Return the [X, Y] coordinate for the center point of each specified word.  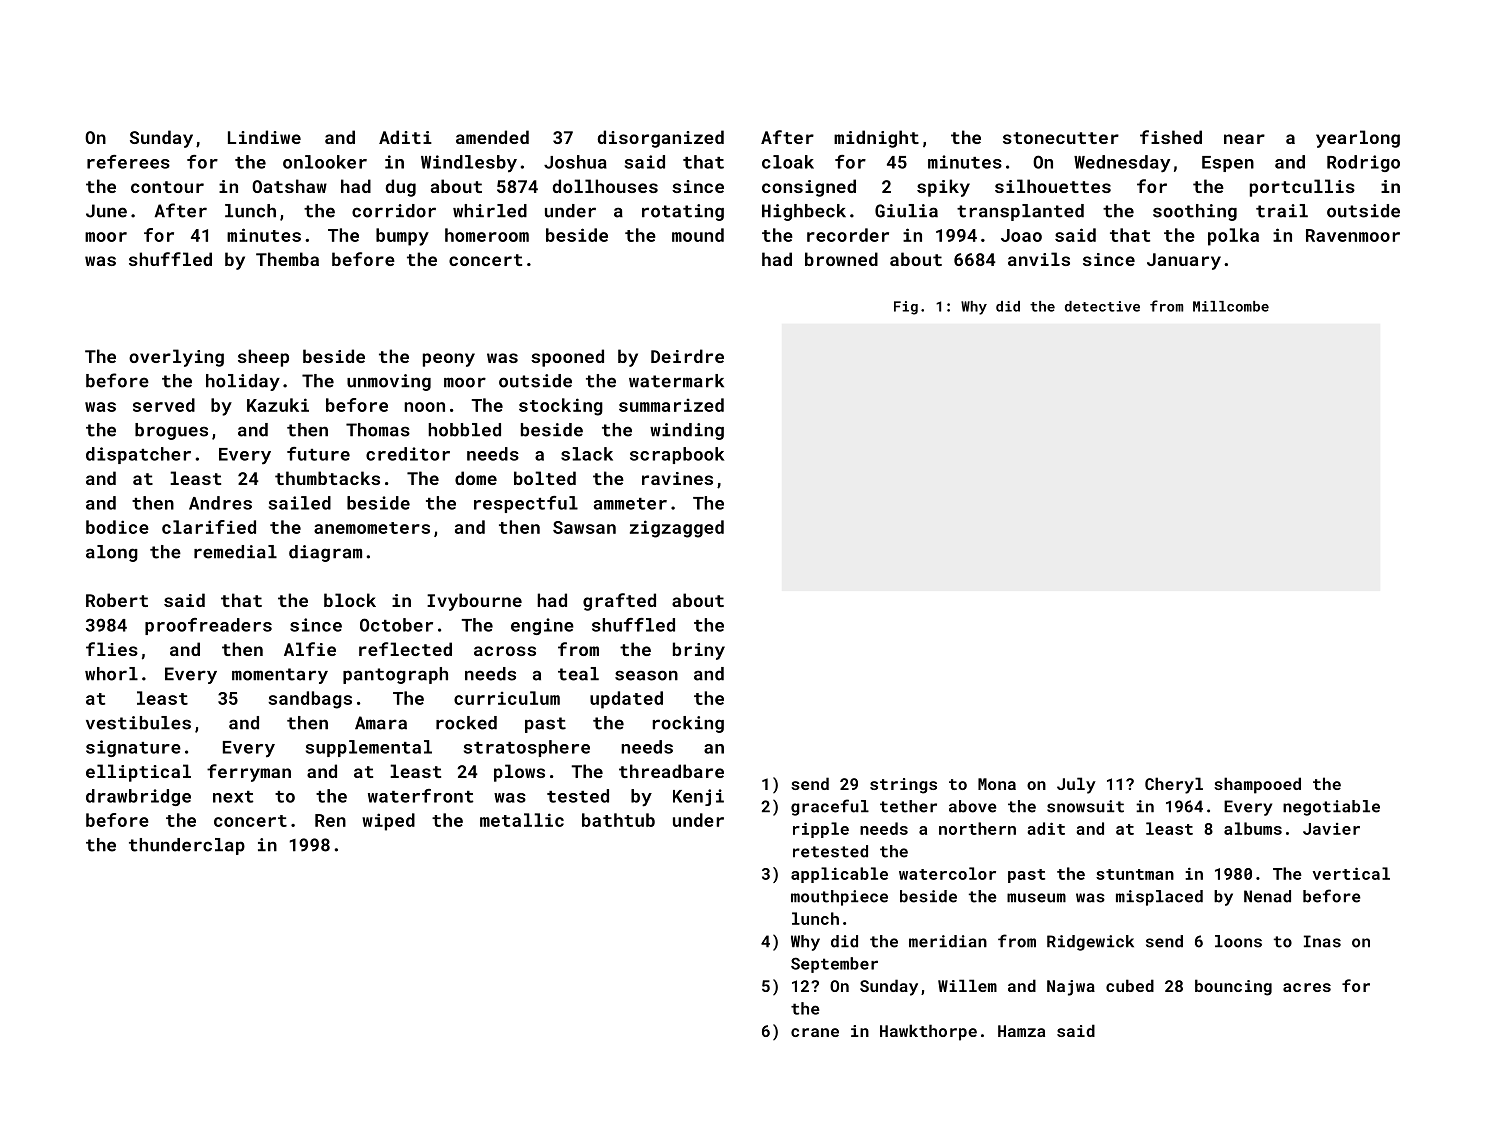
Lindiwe [264, 137]
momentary [280, 676]
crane [815, 1032]
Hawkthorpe [928, 1032]
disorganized [660, 139]
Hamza [1021, 1031]
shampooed [1257, 785]
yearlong [1358, 139]
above [973, 806]
